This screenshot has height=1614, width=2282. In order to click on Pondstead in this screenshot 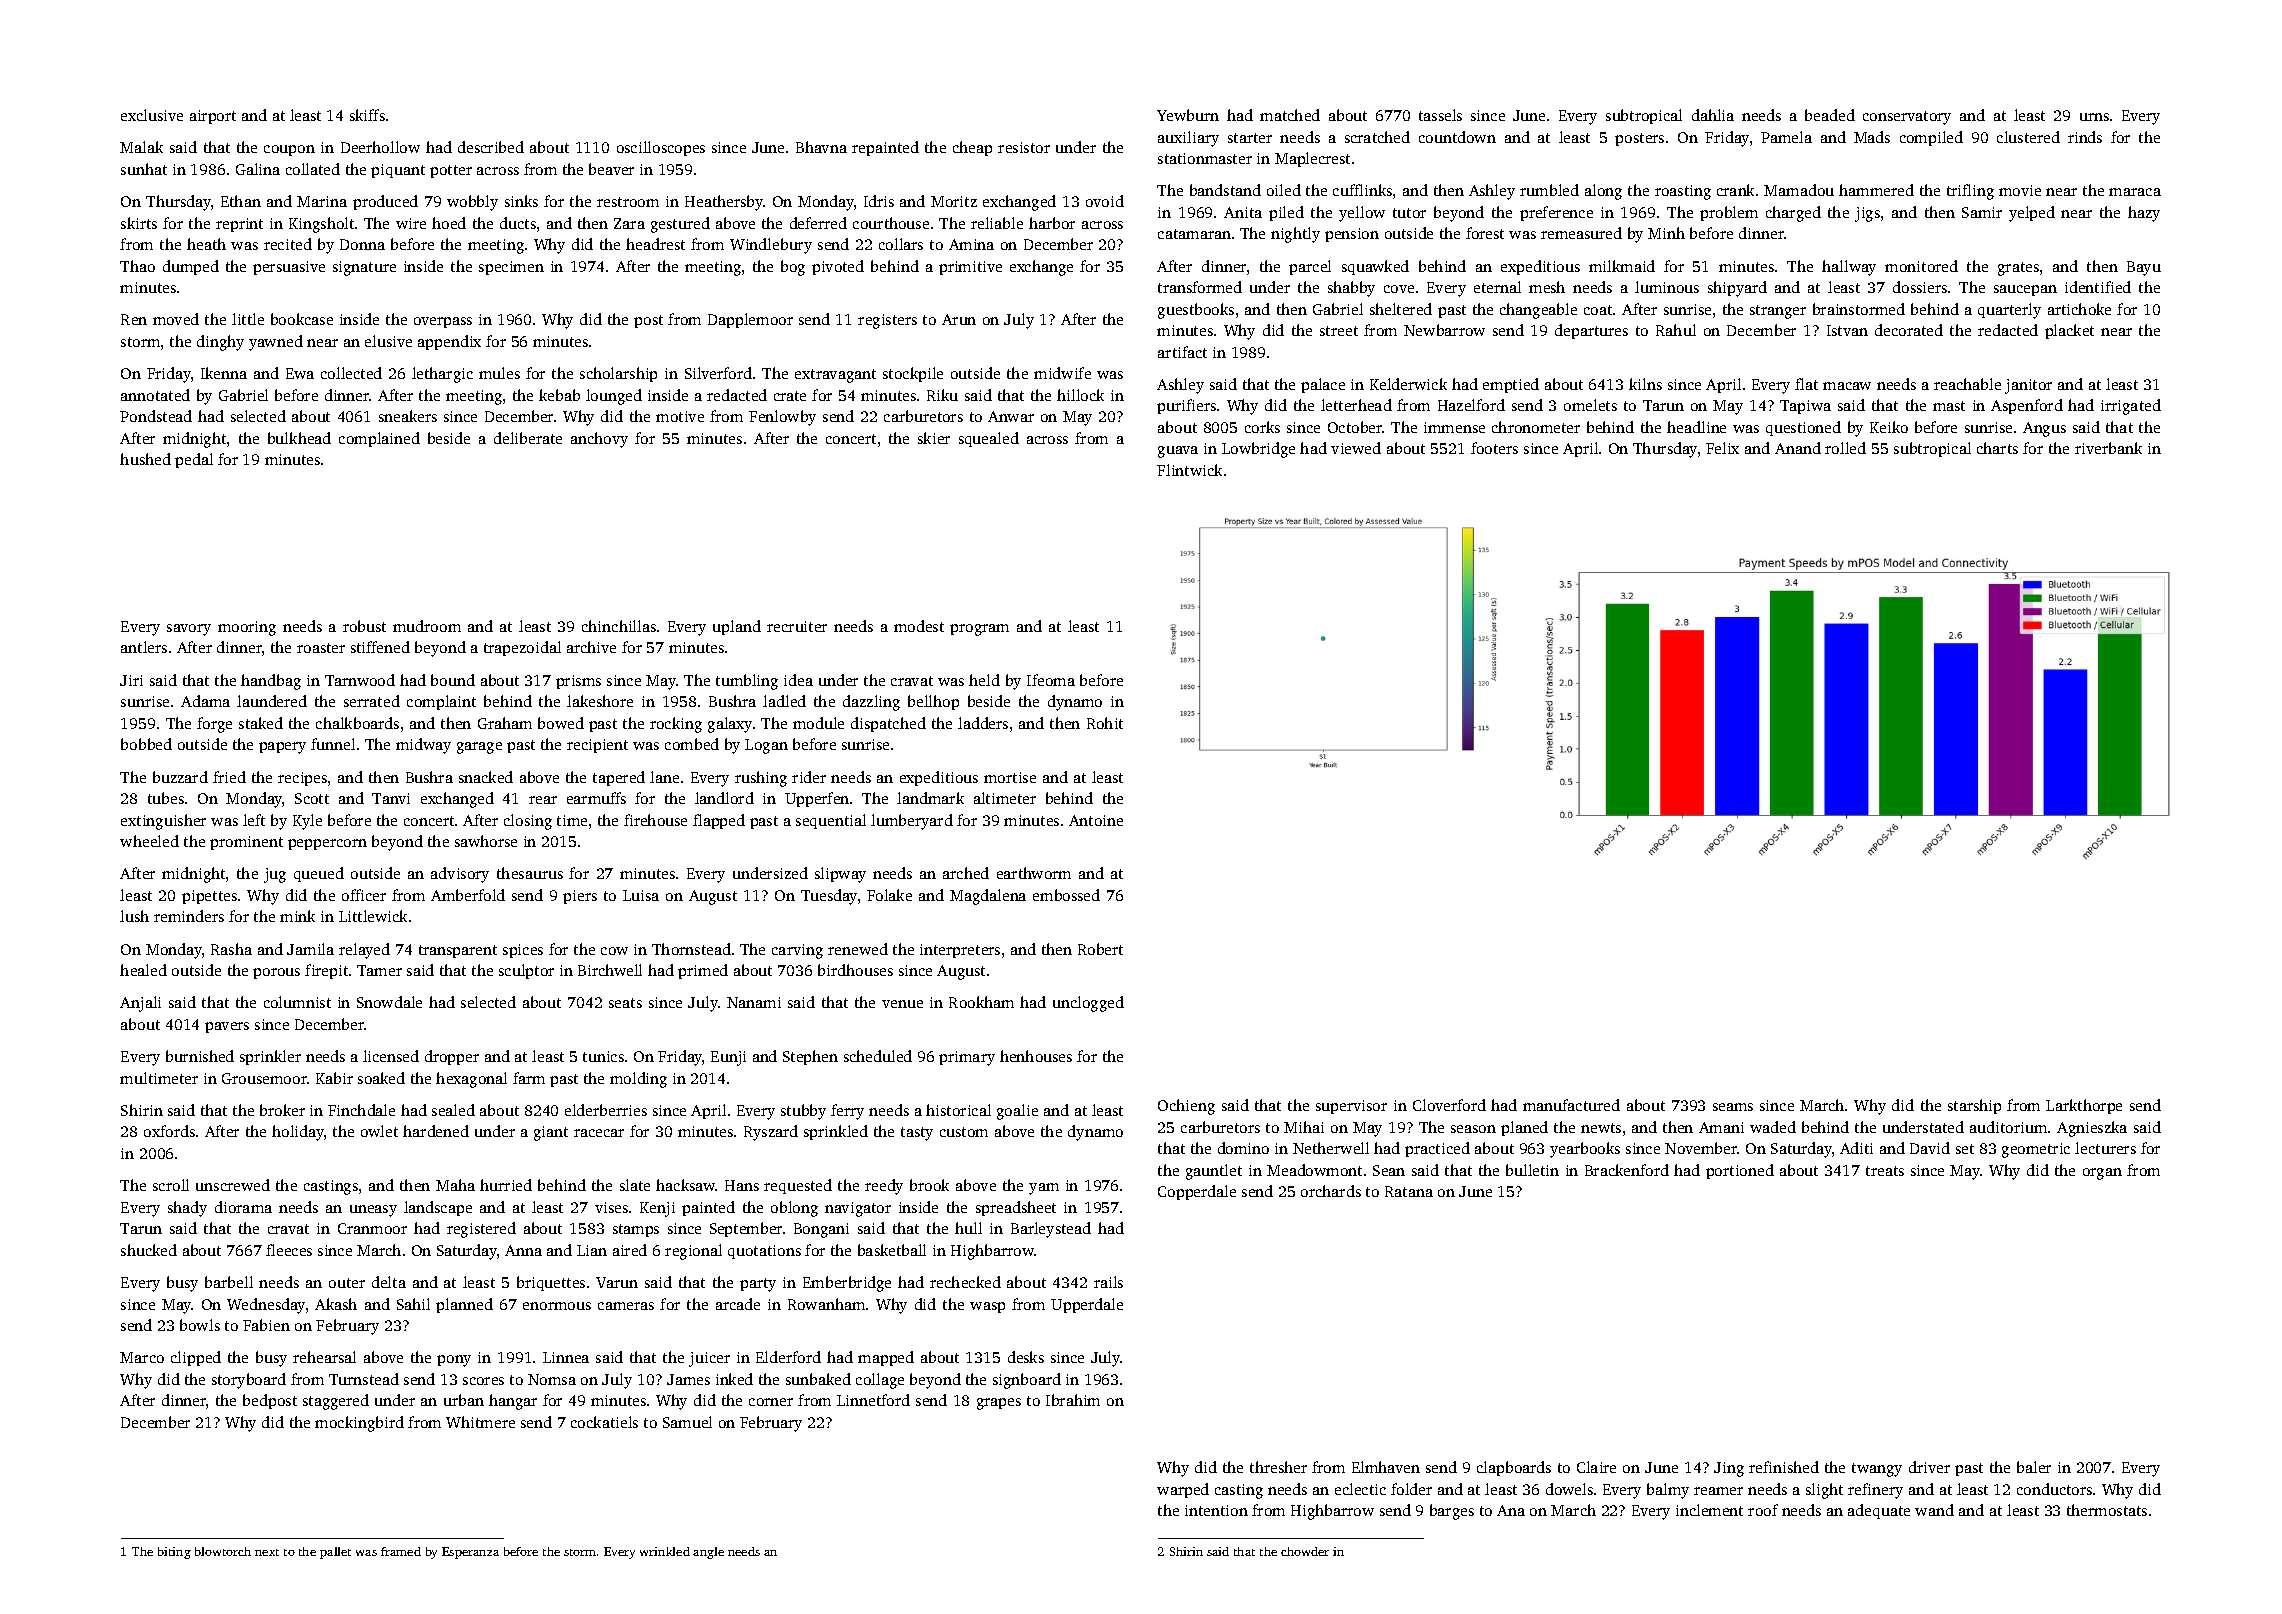, I will do `click(156, 416)`.
